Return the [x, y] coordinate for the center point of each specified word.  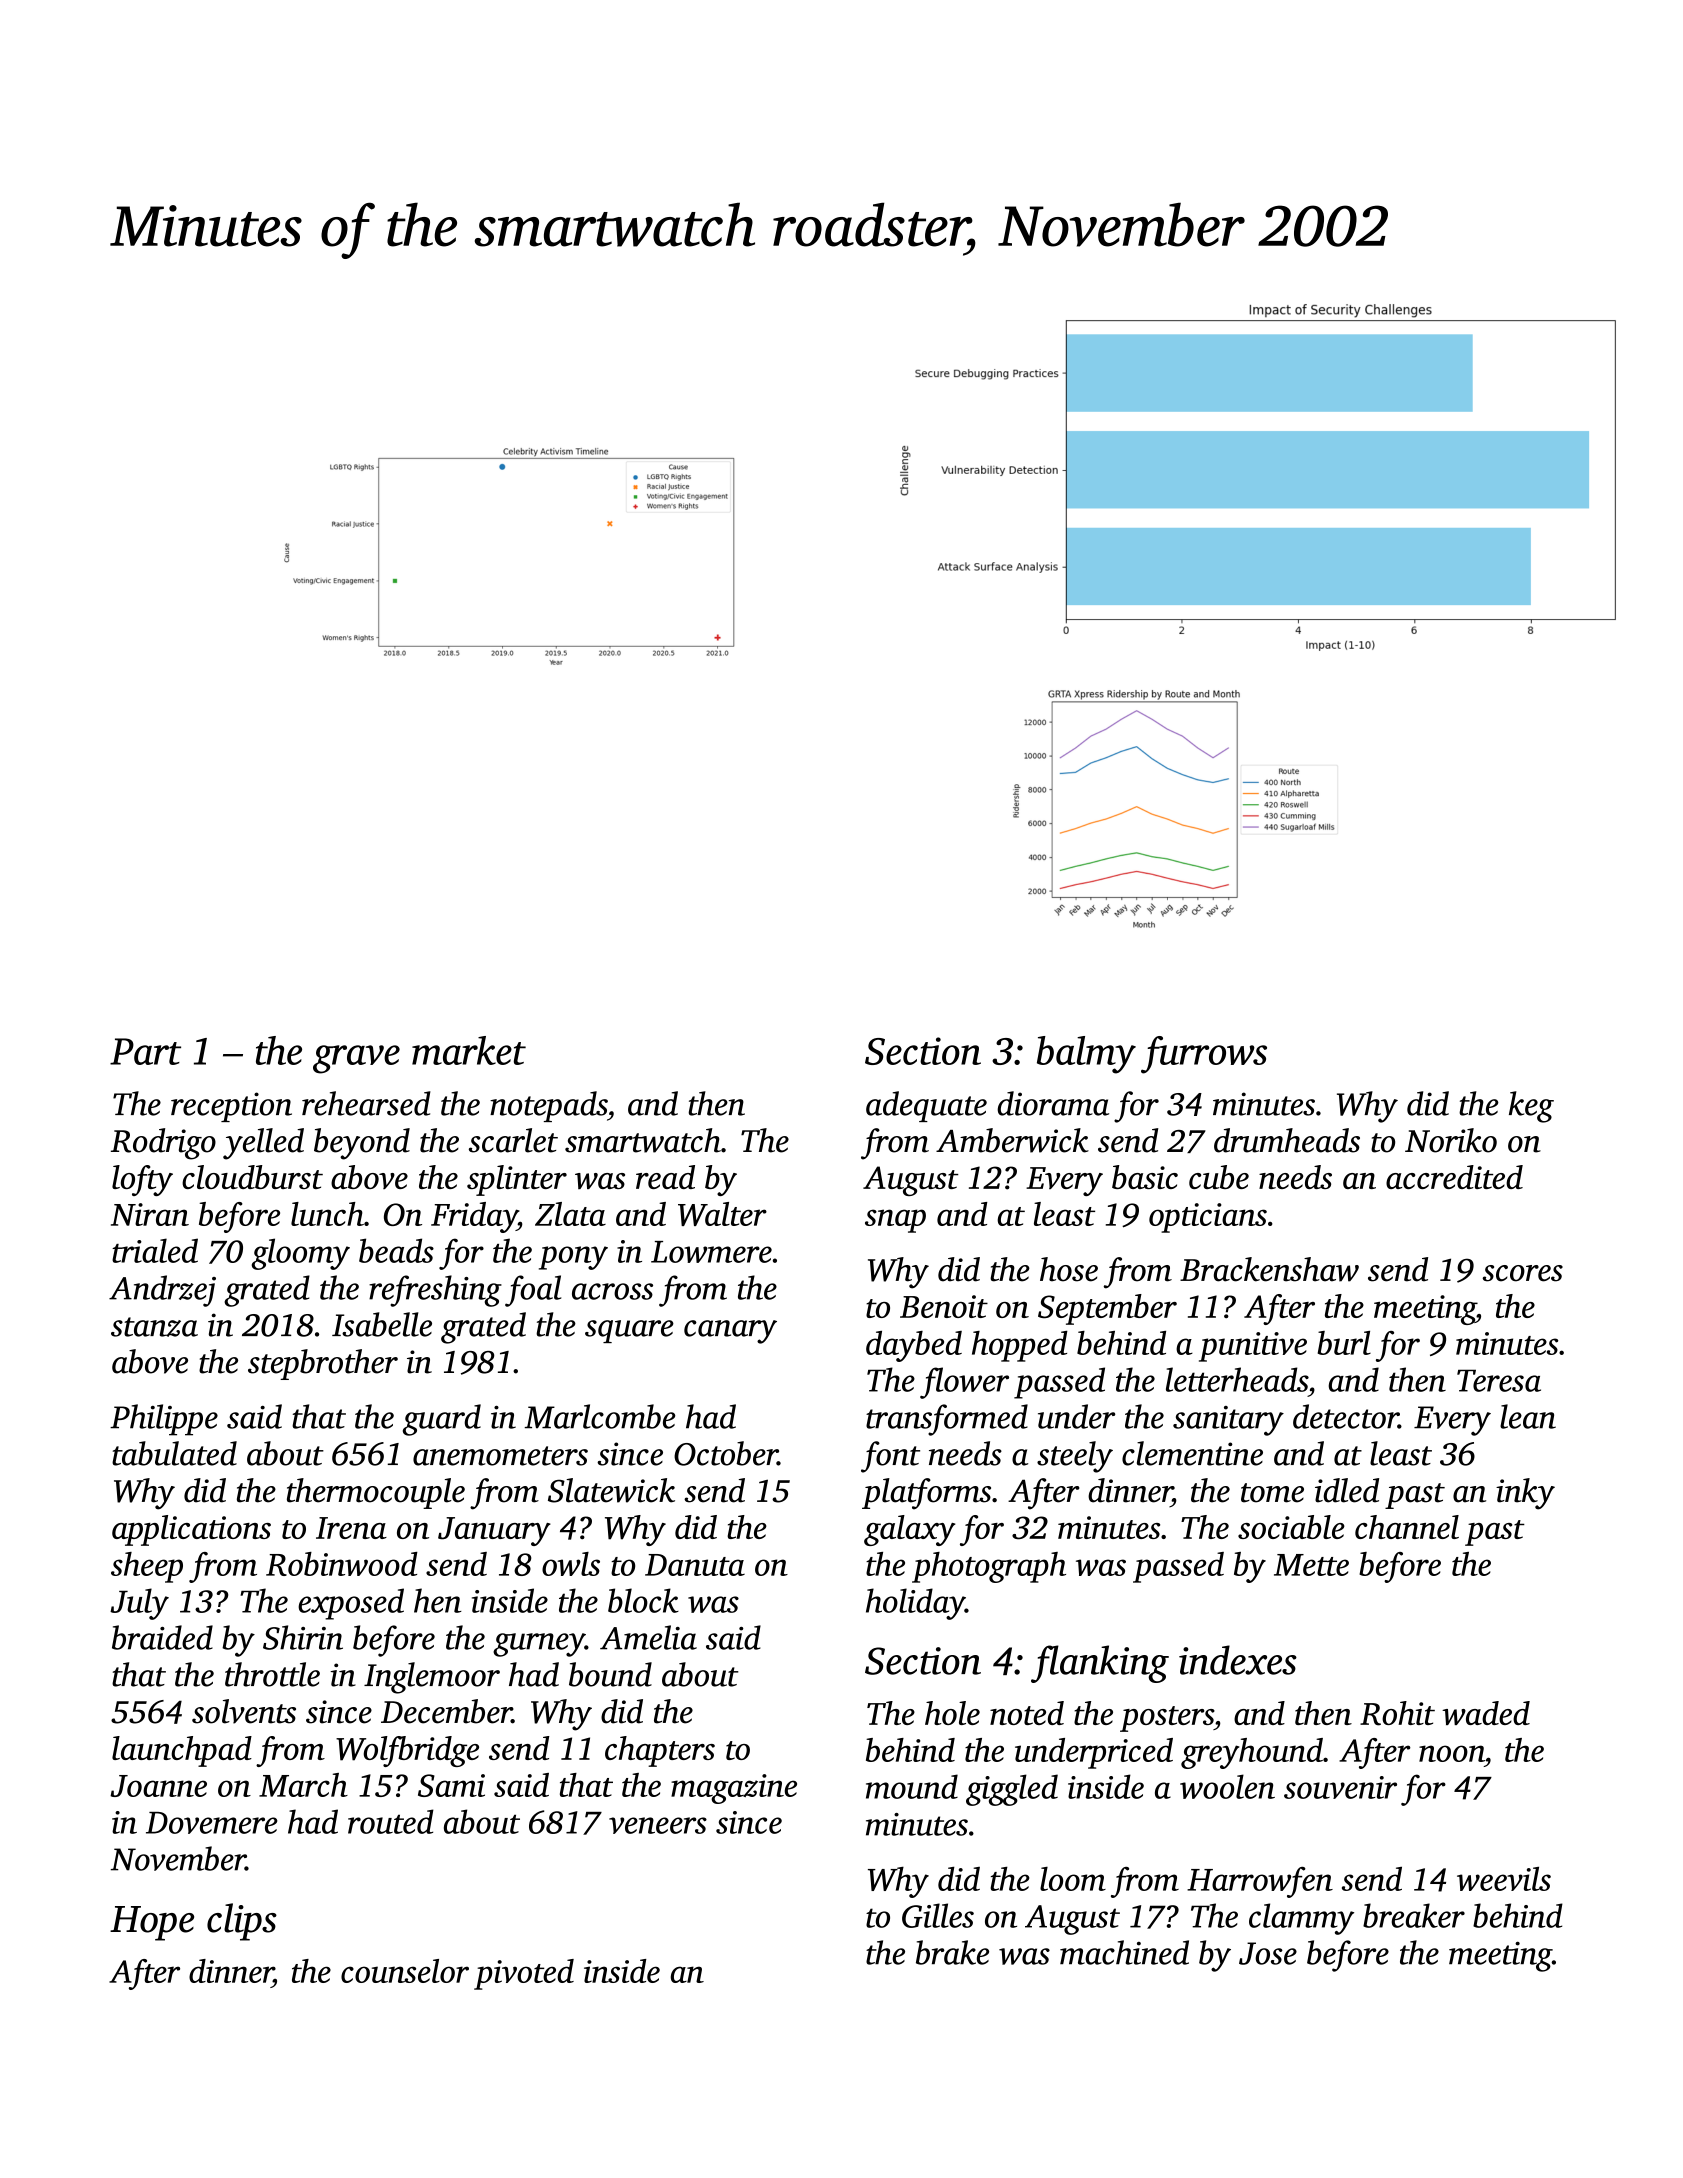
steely [1075, 1457]
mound [912, 1786]
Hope [152, 1923]
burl [1344, 1343]
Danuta [695, 1565]
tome [1272, 1493]
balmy [1086, 1055]
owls [571, 1564]
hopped [1020, 1346]
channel [1407, 1527]
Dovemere [212, 1823]
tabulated [174, 1453]
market [469, 1050]
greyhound [1252, 1753]
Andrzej [162, 1291]
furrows [1204, 1055]
